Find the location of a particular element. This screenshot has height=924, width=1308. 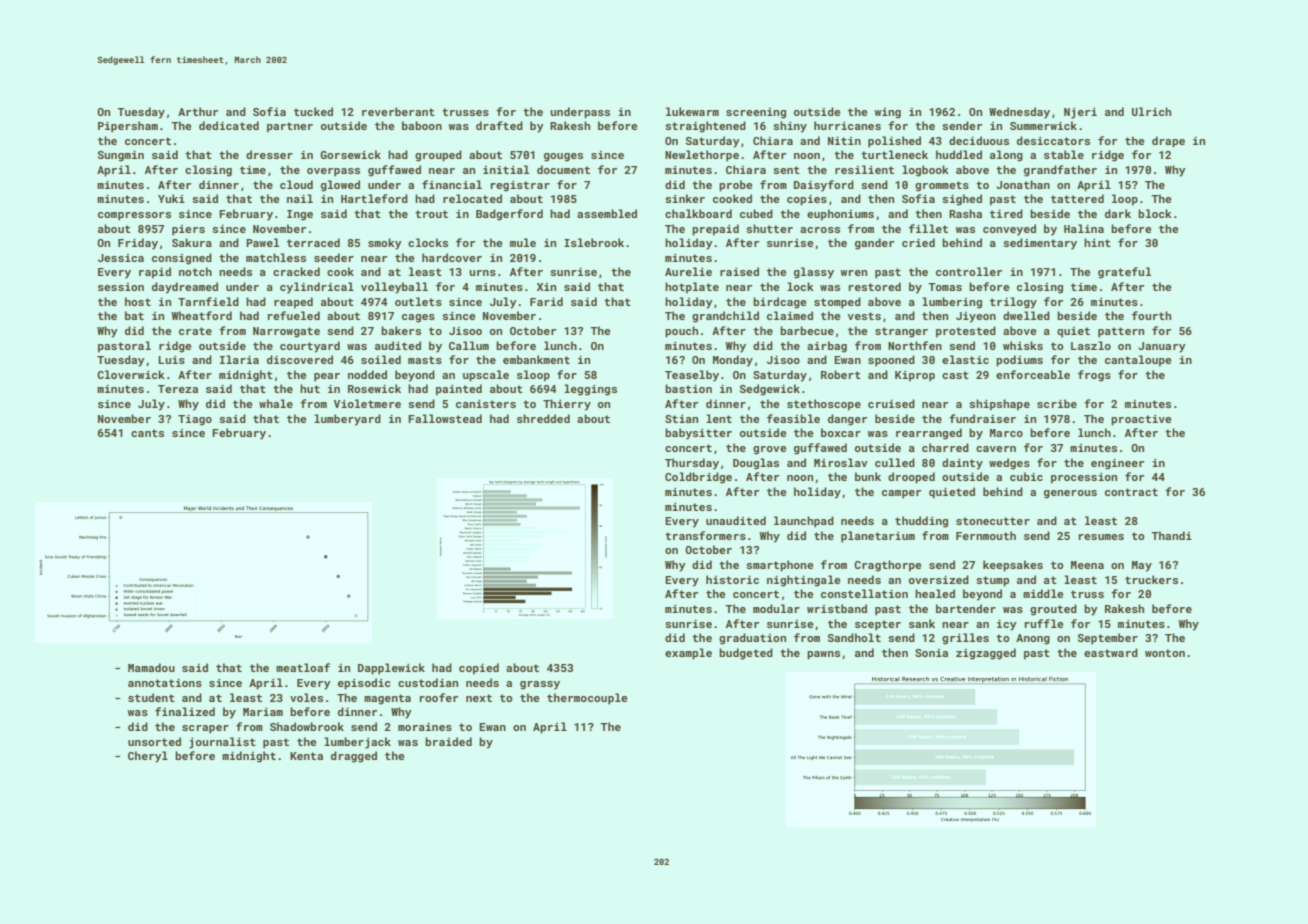

pawns is located at coordinates (823, 655).
